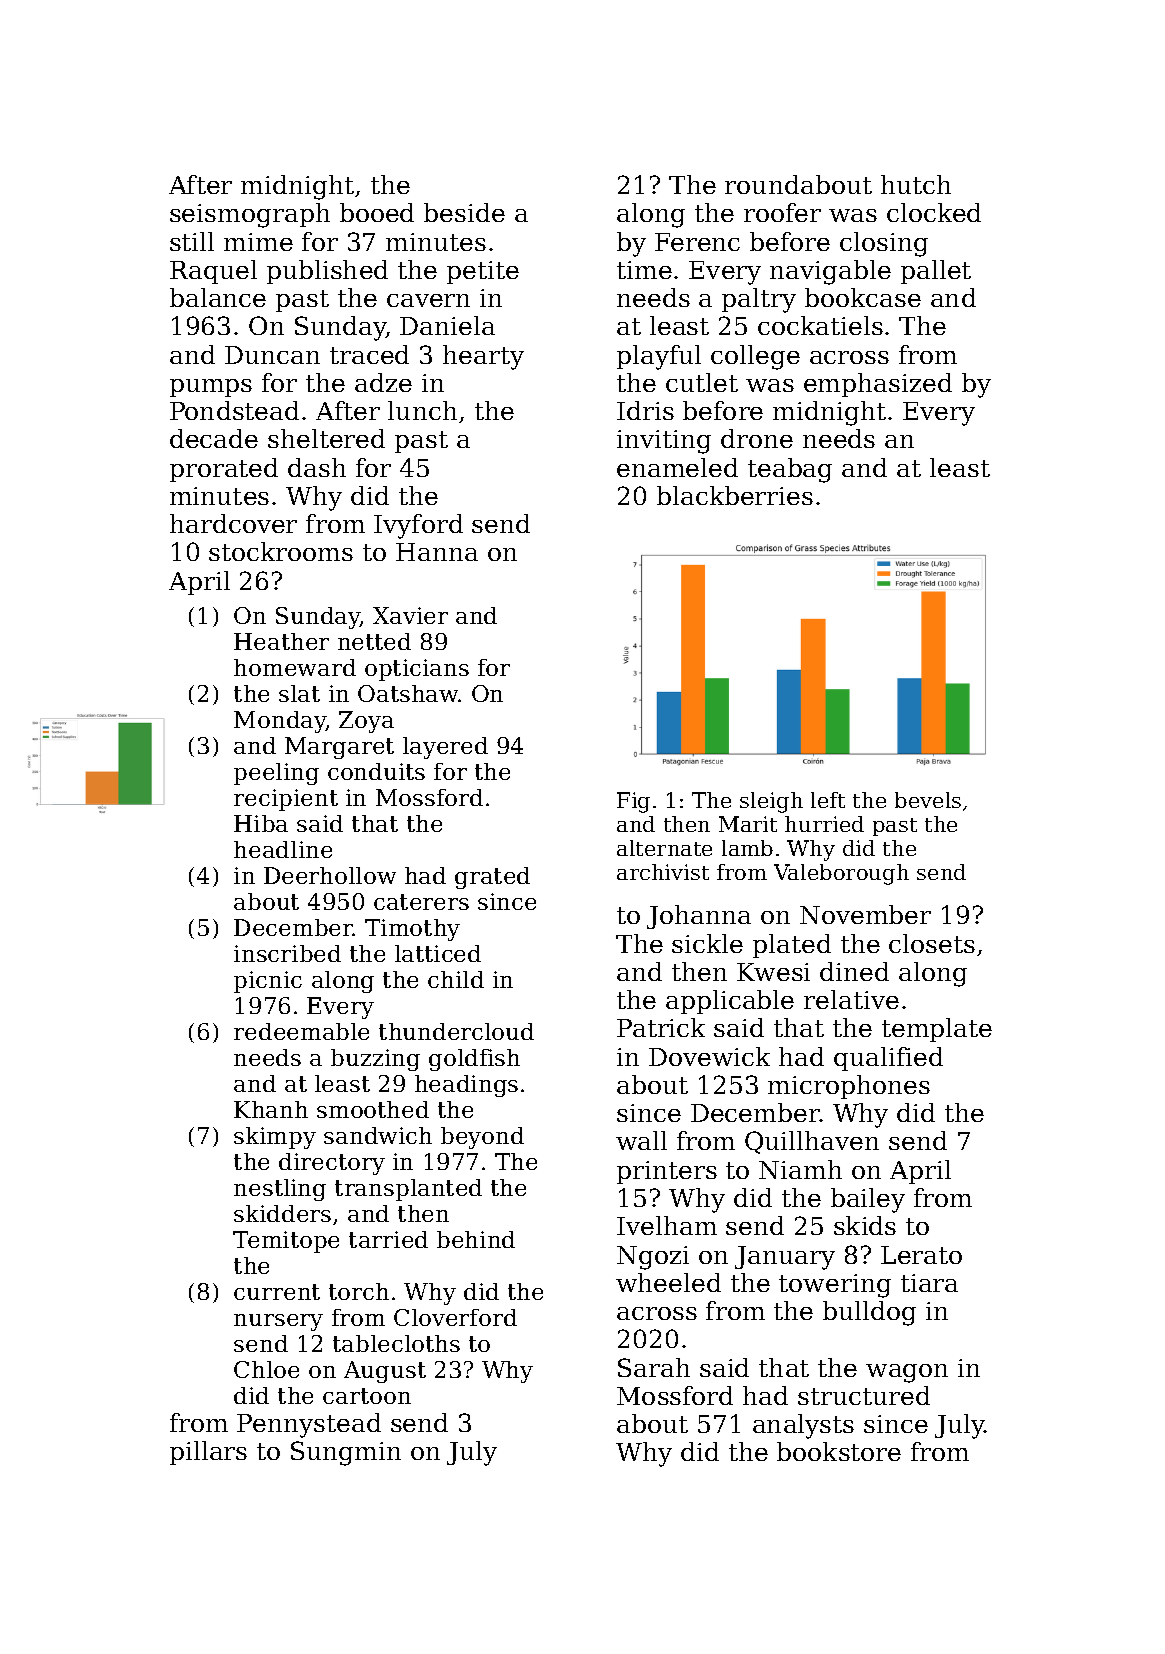  I want to click on bookstore, so click(839, 1451).
